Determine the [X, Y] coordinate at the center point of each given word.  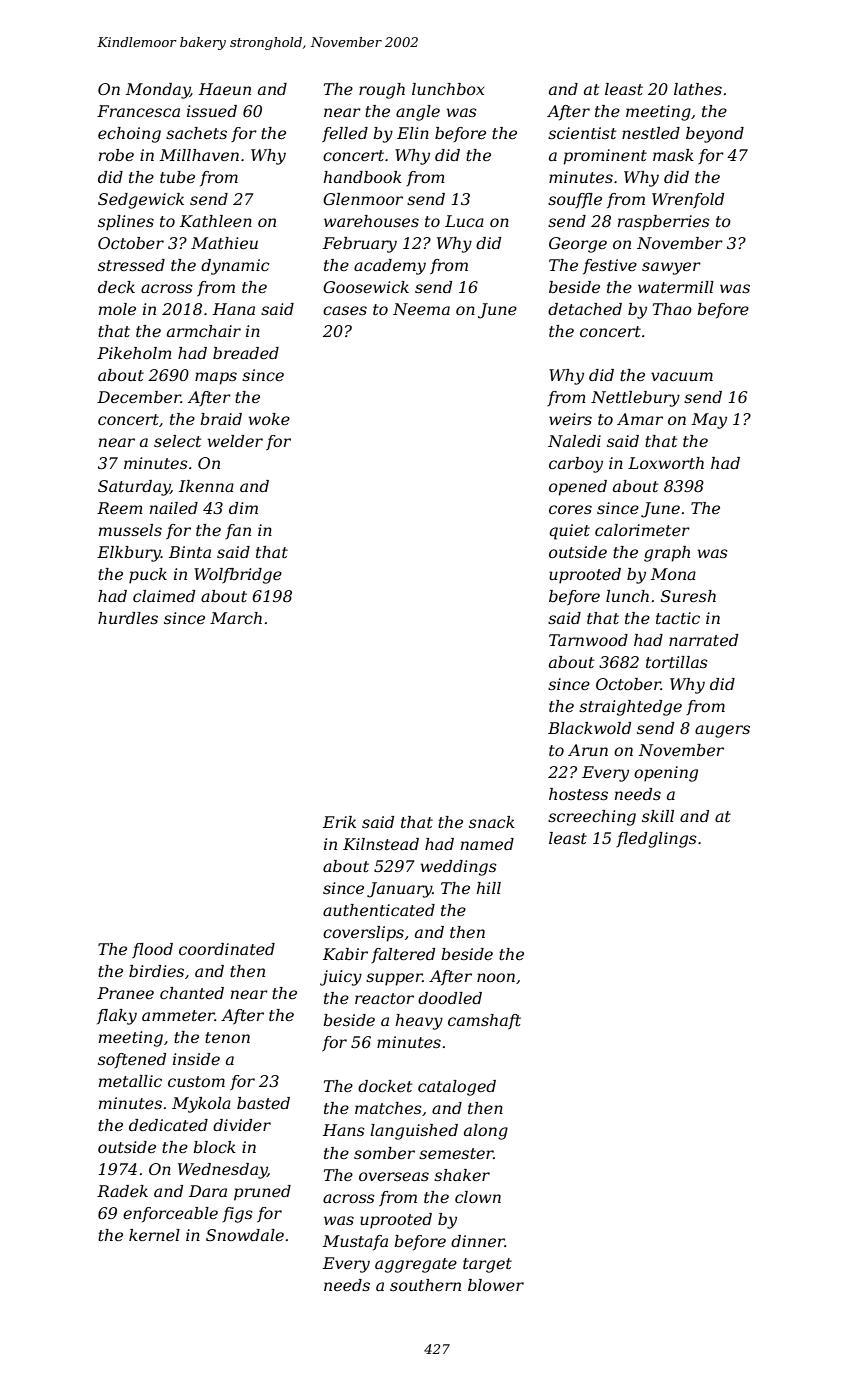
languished [414, 1132]
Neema [421, 309]
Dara [208, 1191]
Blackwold [589, 728]
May [709, 421]
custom [196, 1081]
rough [382, 91]
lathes [698, 89]
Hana [234, 309]
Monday [158, 91]
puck [148, 576]
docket [385, 1086]
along [486, 1132]
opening [666, 774]
